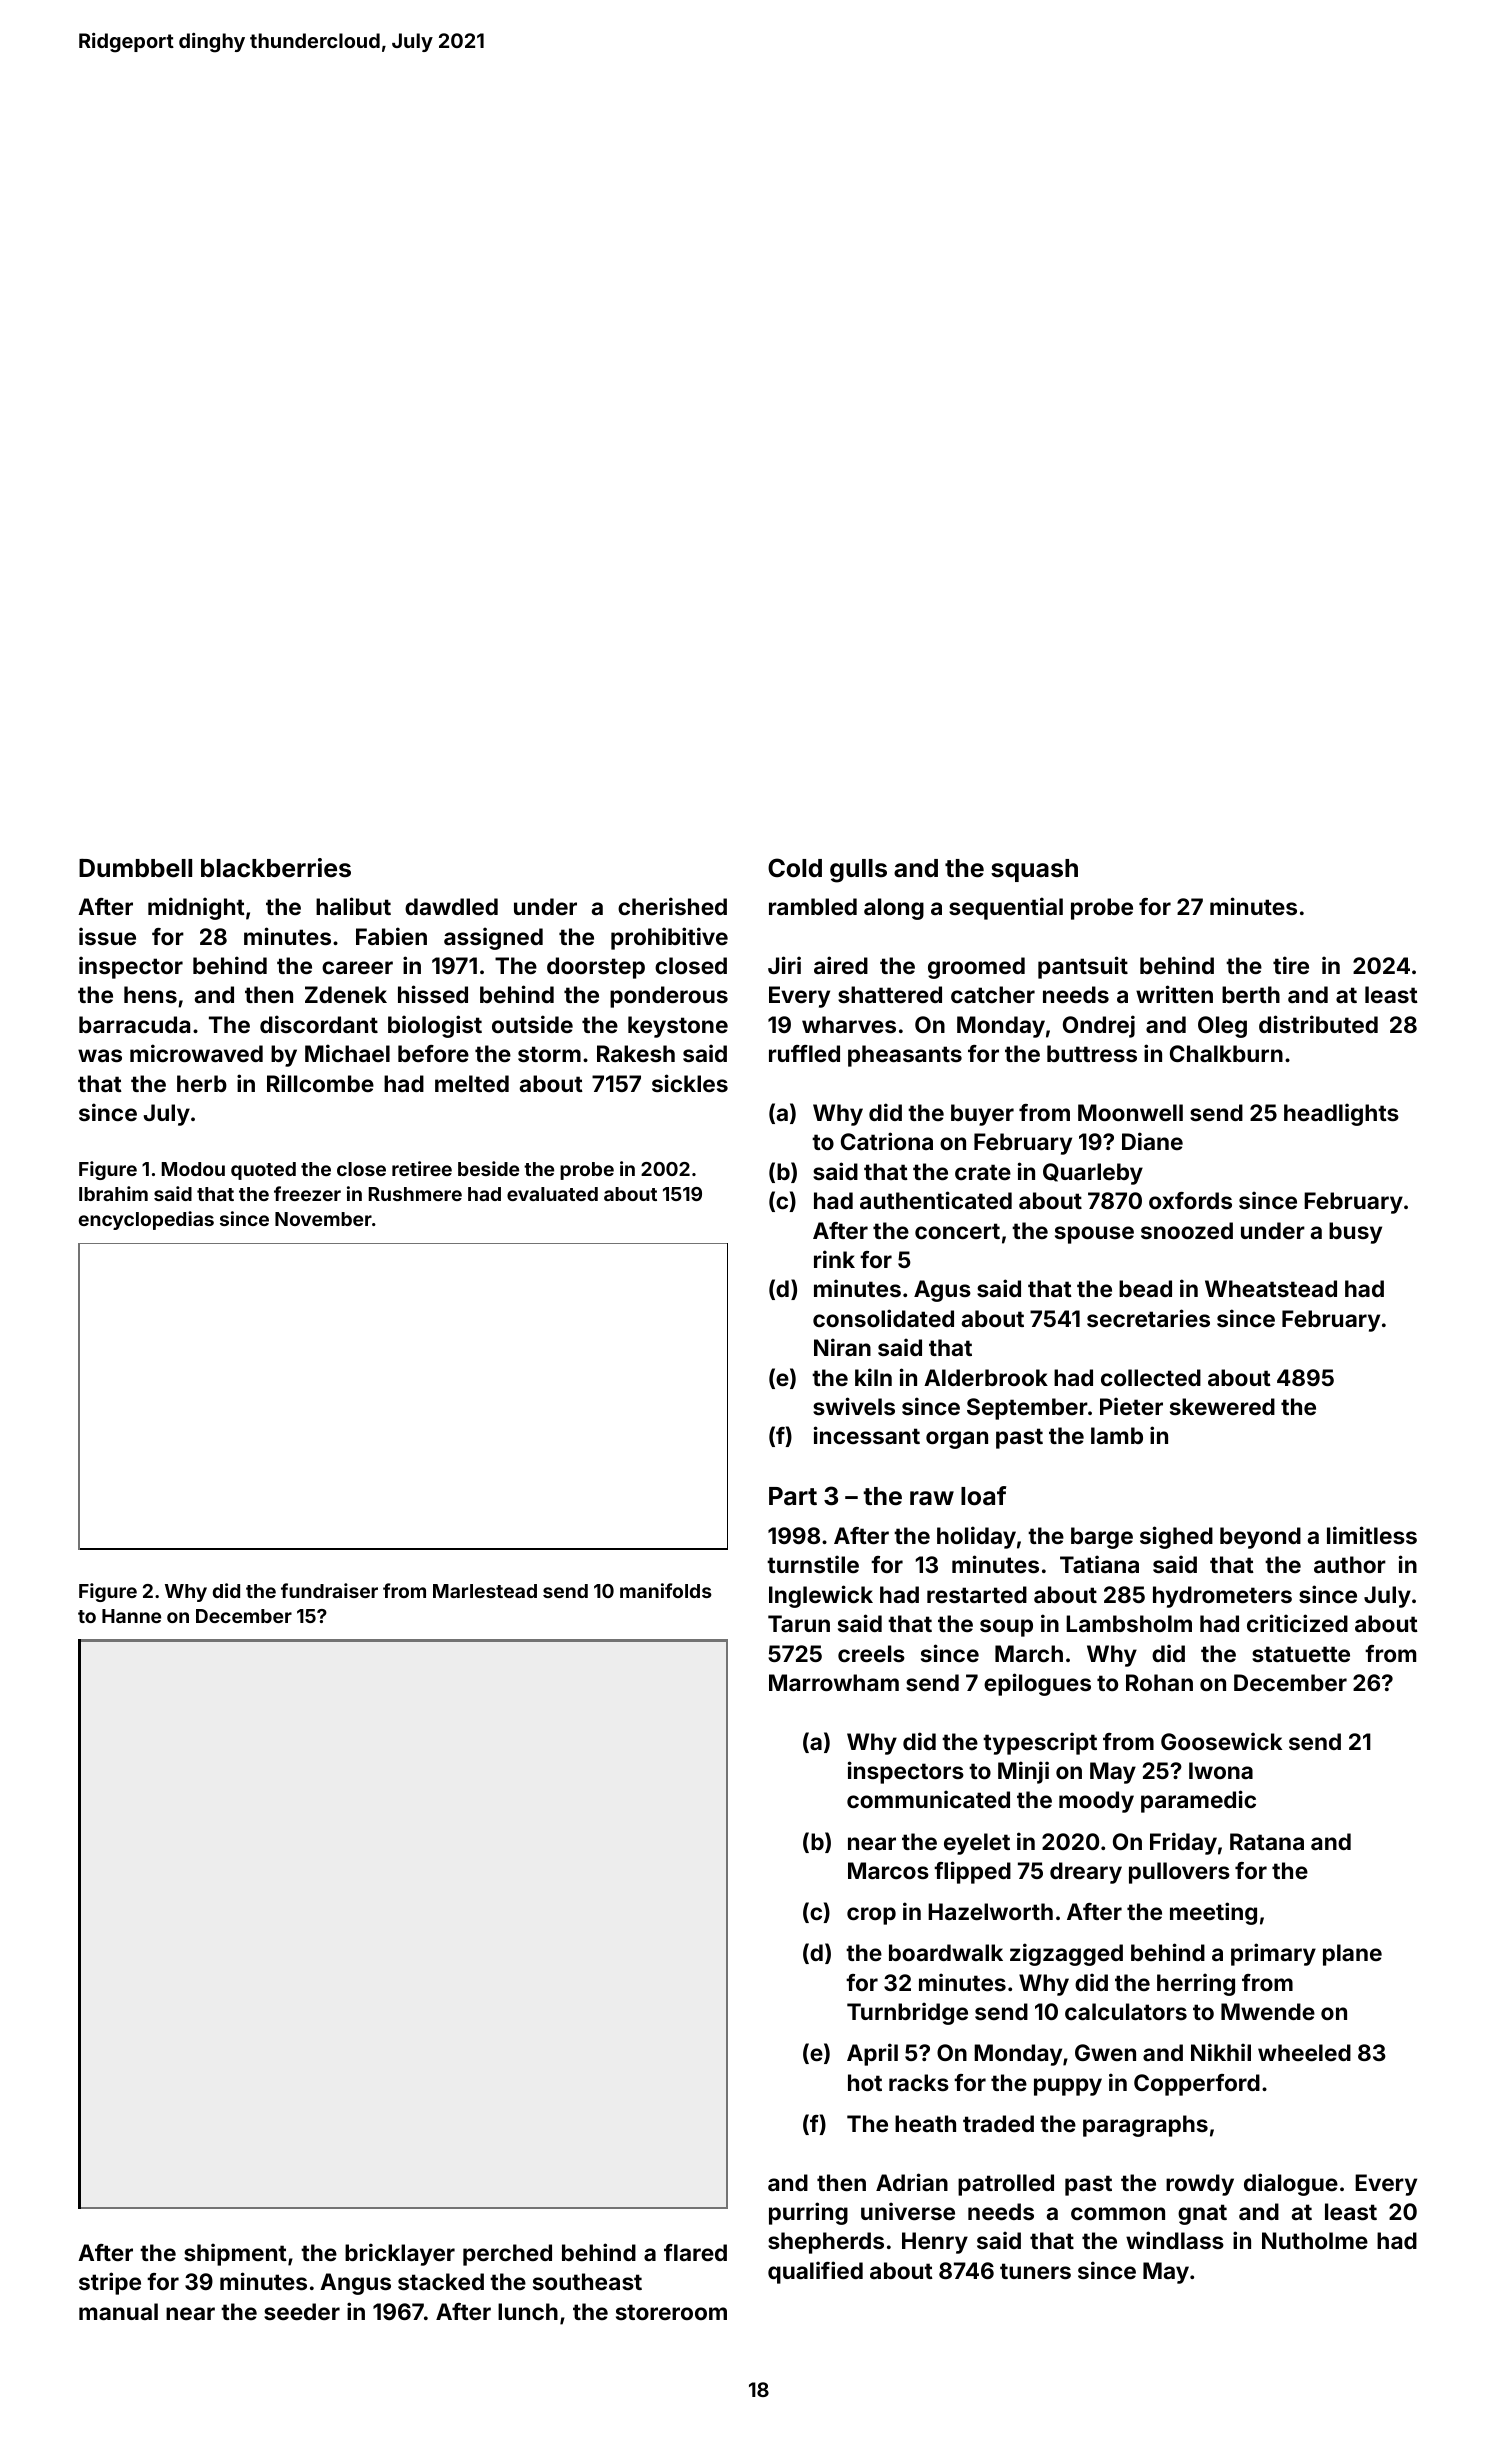 The image size is (1496, 2464). I want to click on headlights, so click(1341, 1114).
